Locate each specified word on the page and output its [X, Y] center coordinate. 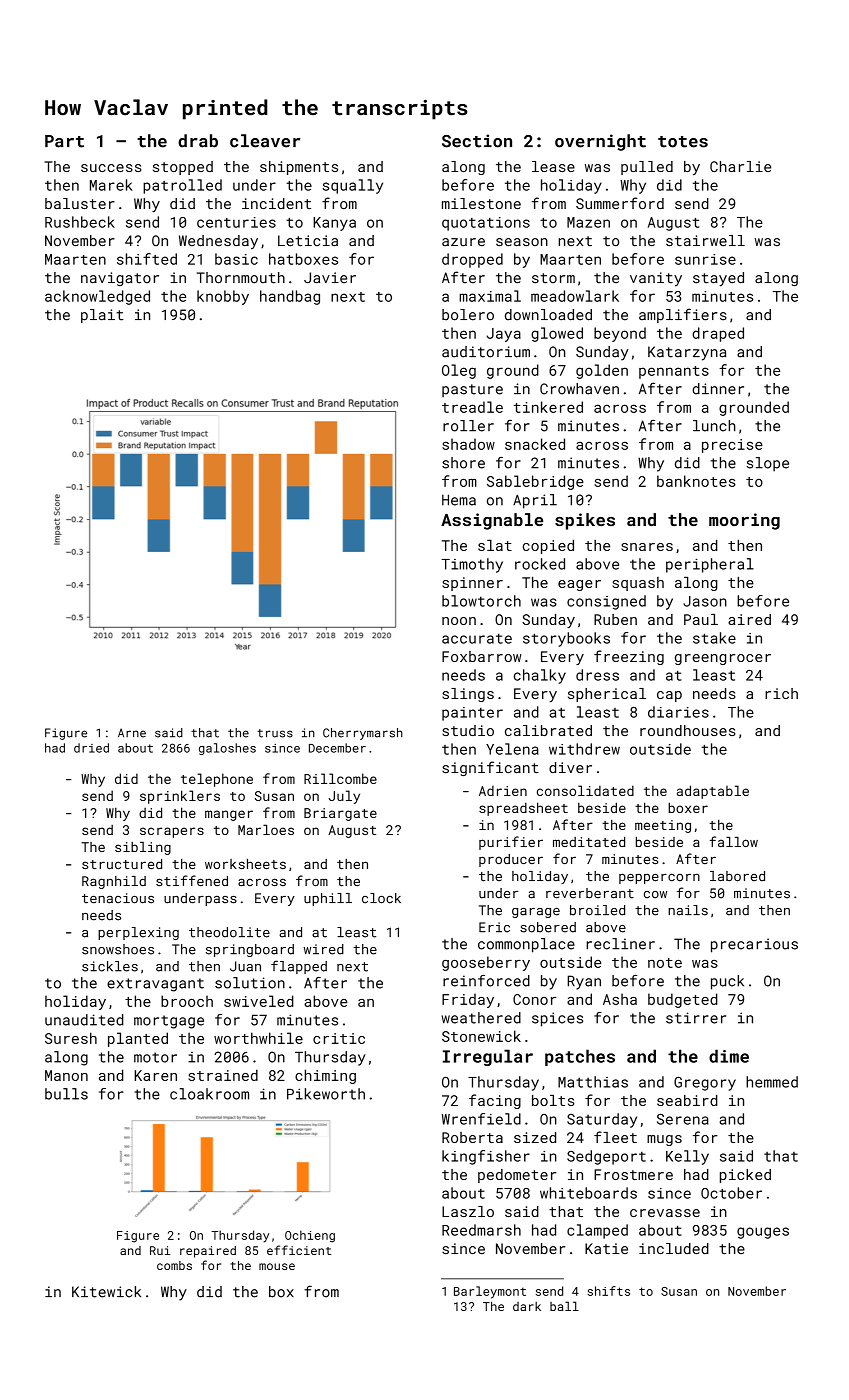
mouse [277, 1266]
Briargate [340, 814]
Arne [132, 733]
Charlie [740, 166]
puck [727, 982]
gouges [763, 1233]
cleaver [265, 141]
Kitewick [106, 1292]
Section [477, 141]
